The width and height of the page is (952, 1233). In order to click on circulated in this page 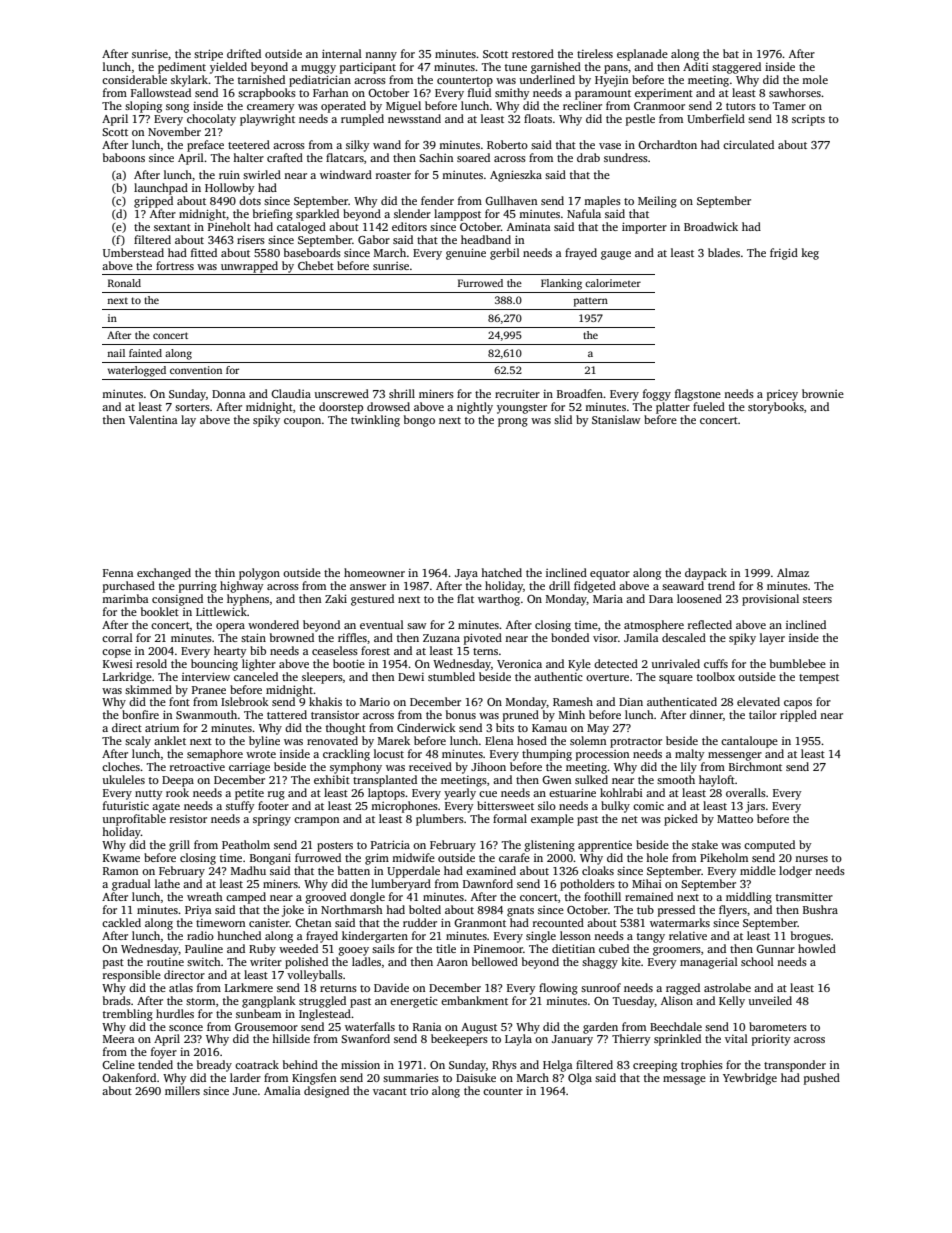, I will do `click(748, 144)`.
